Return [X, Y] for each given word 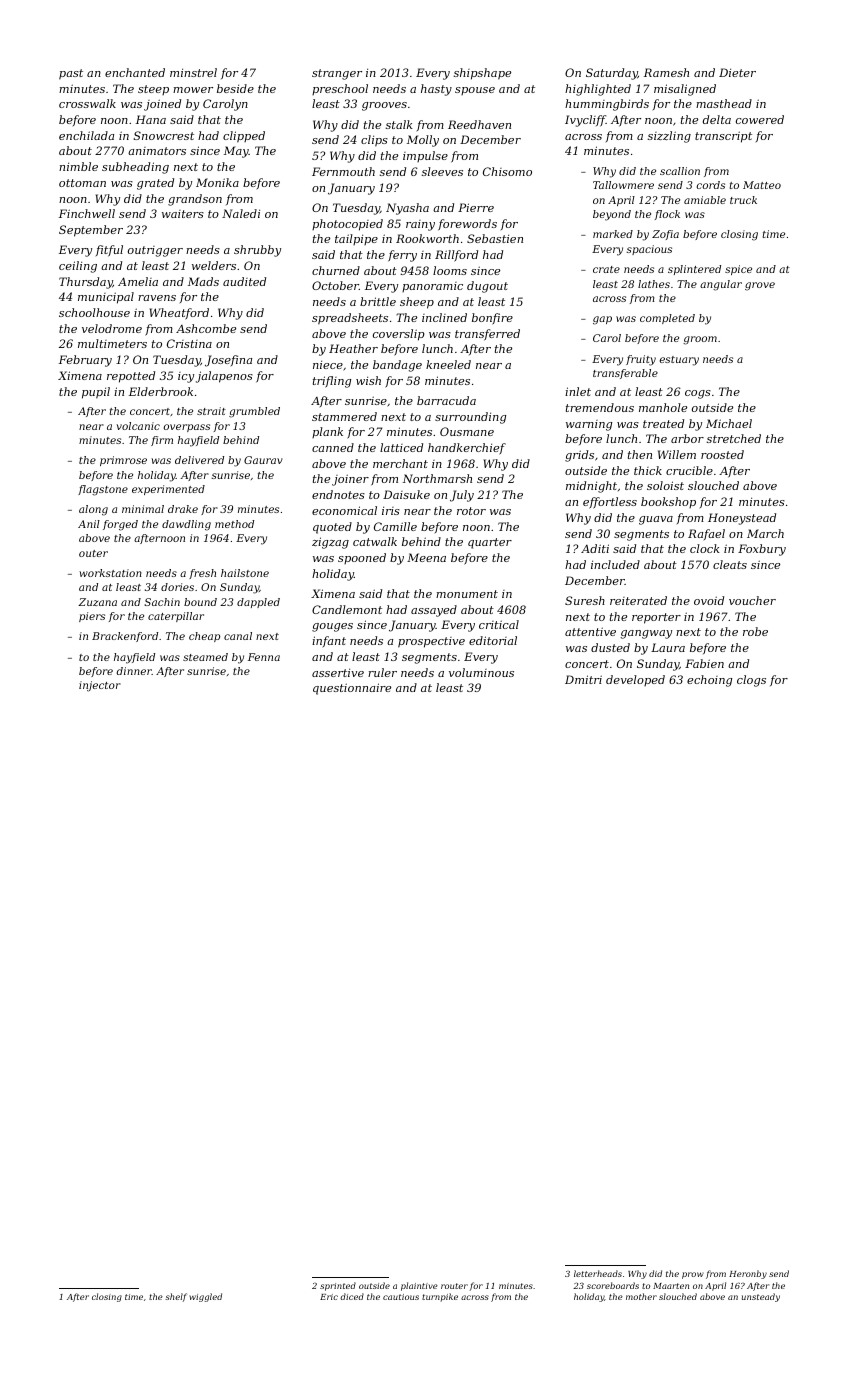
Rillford [456, 256]
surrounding [470, 418]
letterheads [598, 1273]
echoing [709, 681]
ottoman [82, 183]
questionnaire [352, 689]
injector [100, 686]
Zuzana [97, 602]
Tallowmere [623, 185]
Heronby [748, 1274]
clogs [751, 681]
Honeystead [742, 519]
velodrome [112, 328]
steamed [205, 657]
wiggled [205, 1297]
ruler [382, 672]
